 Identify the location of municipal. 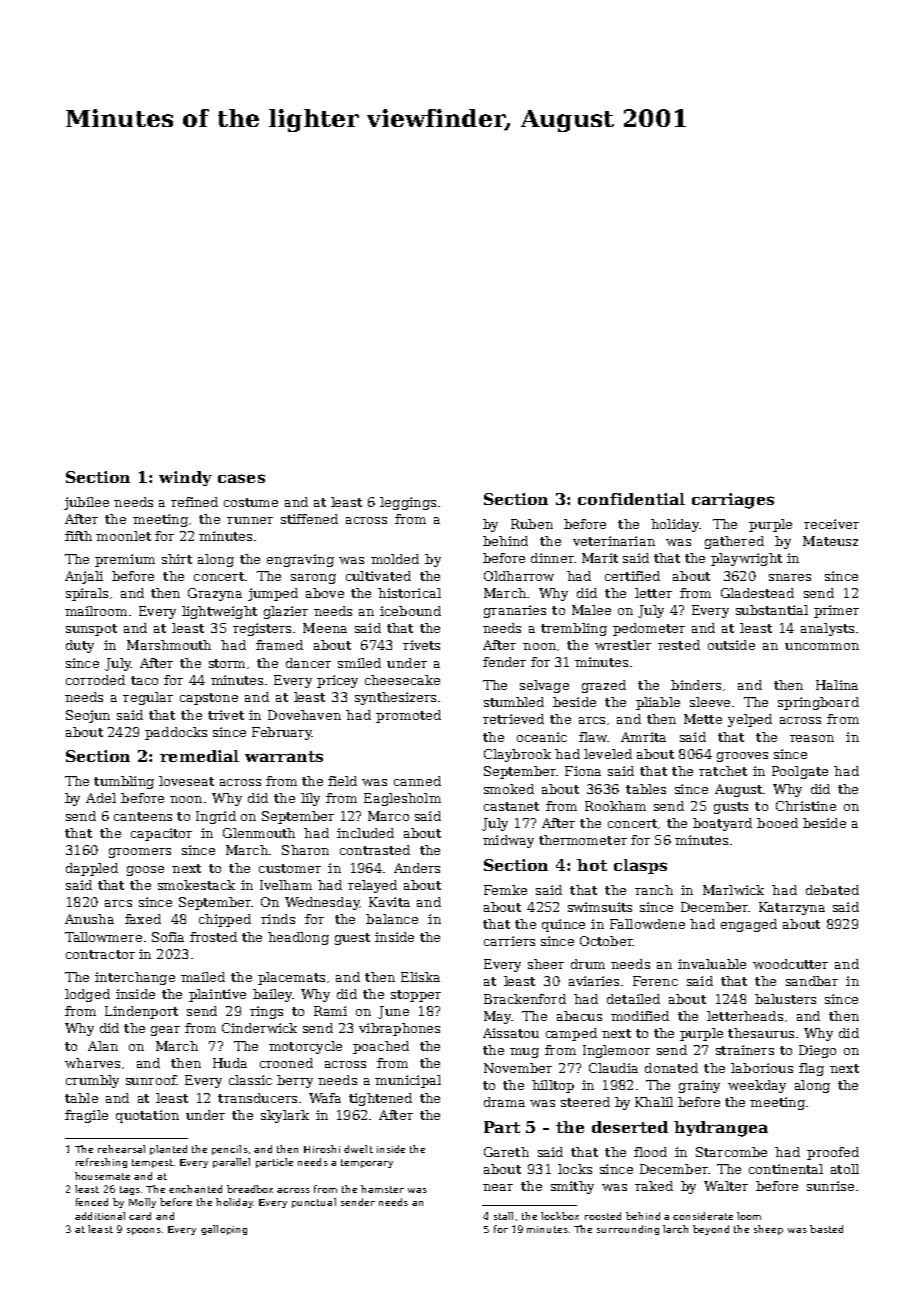
(408, 1081).
